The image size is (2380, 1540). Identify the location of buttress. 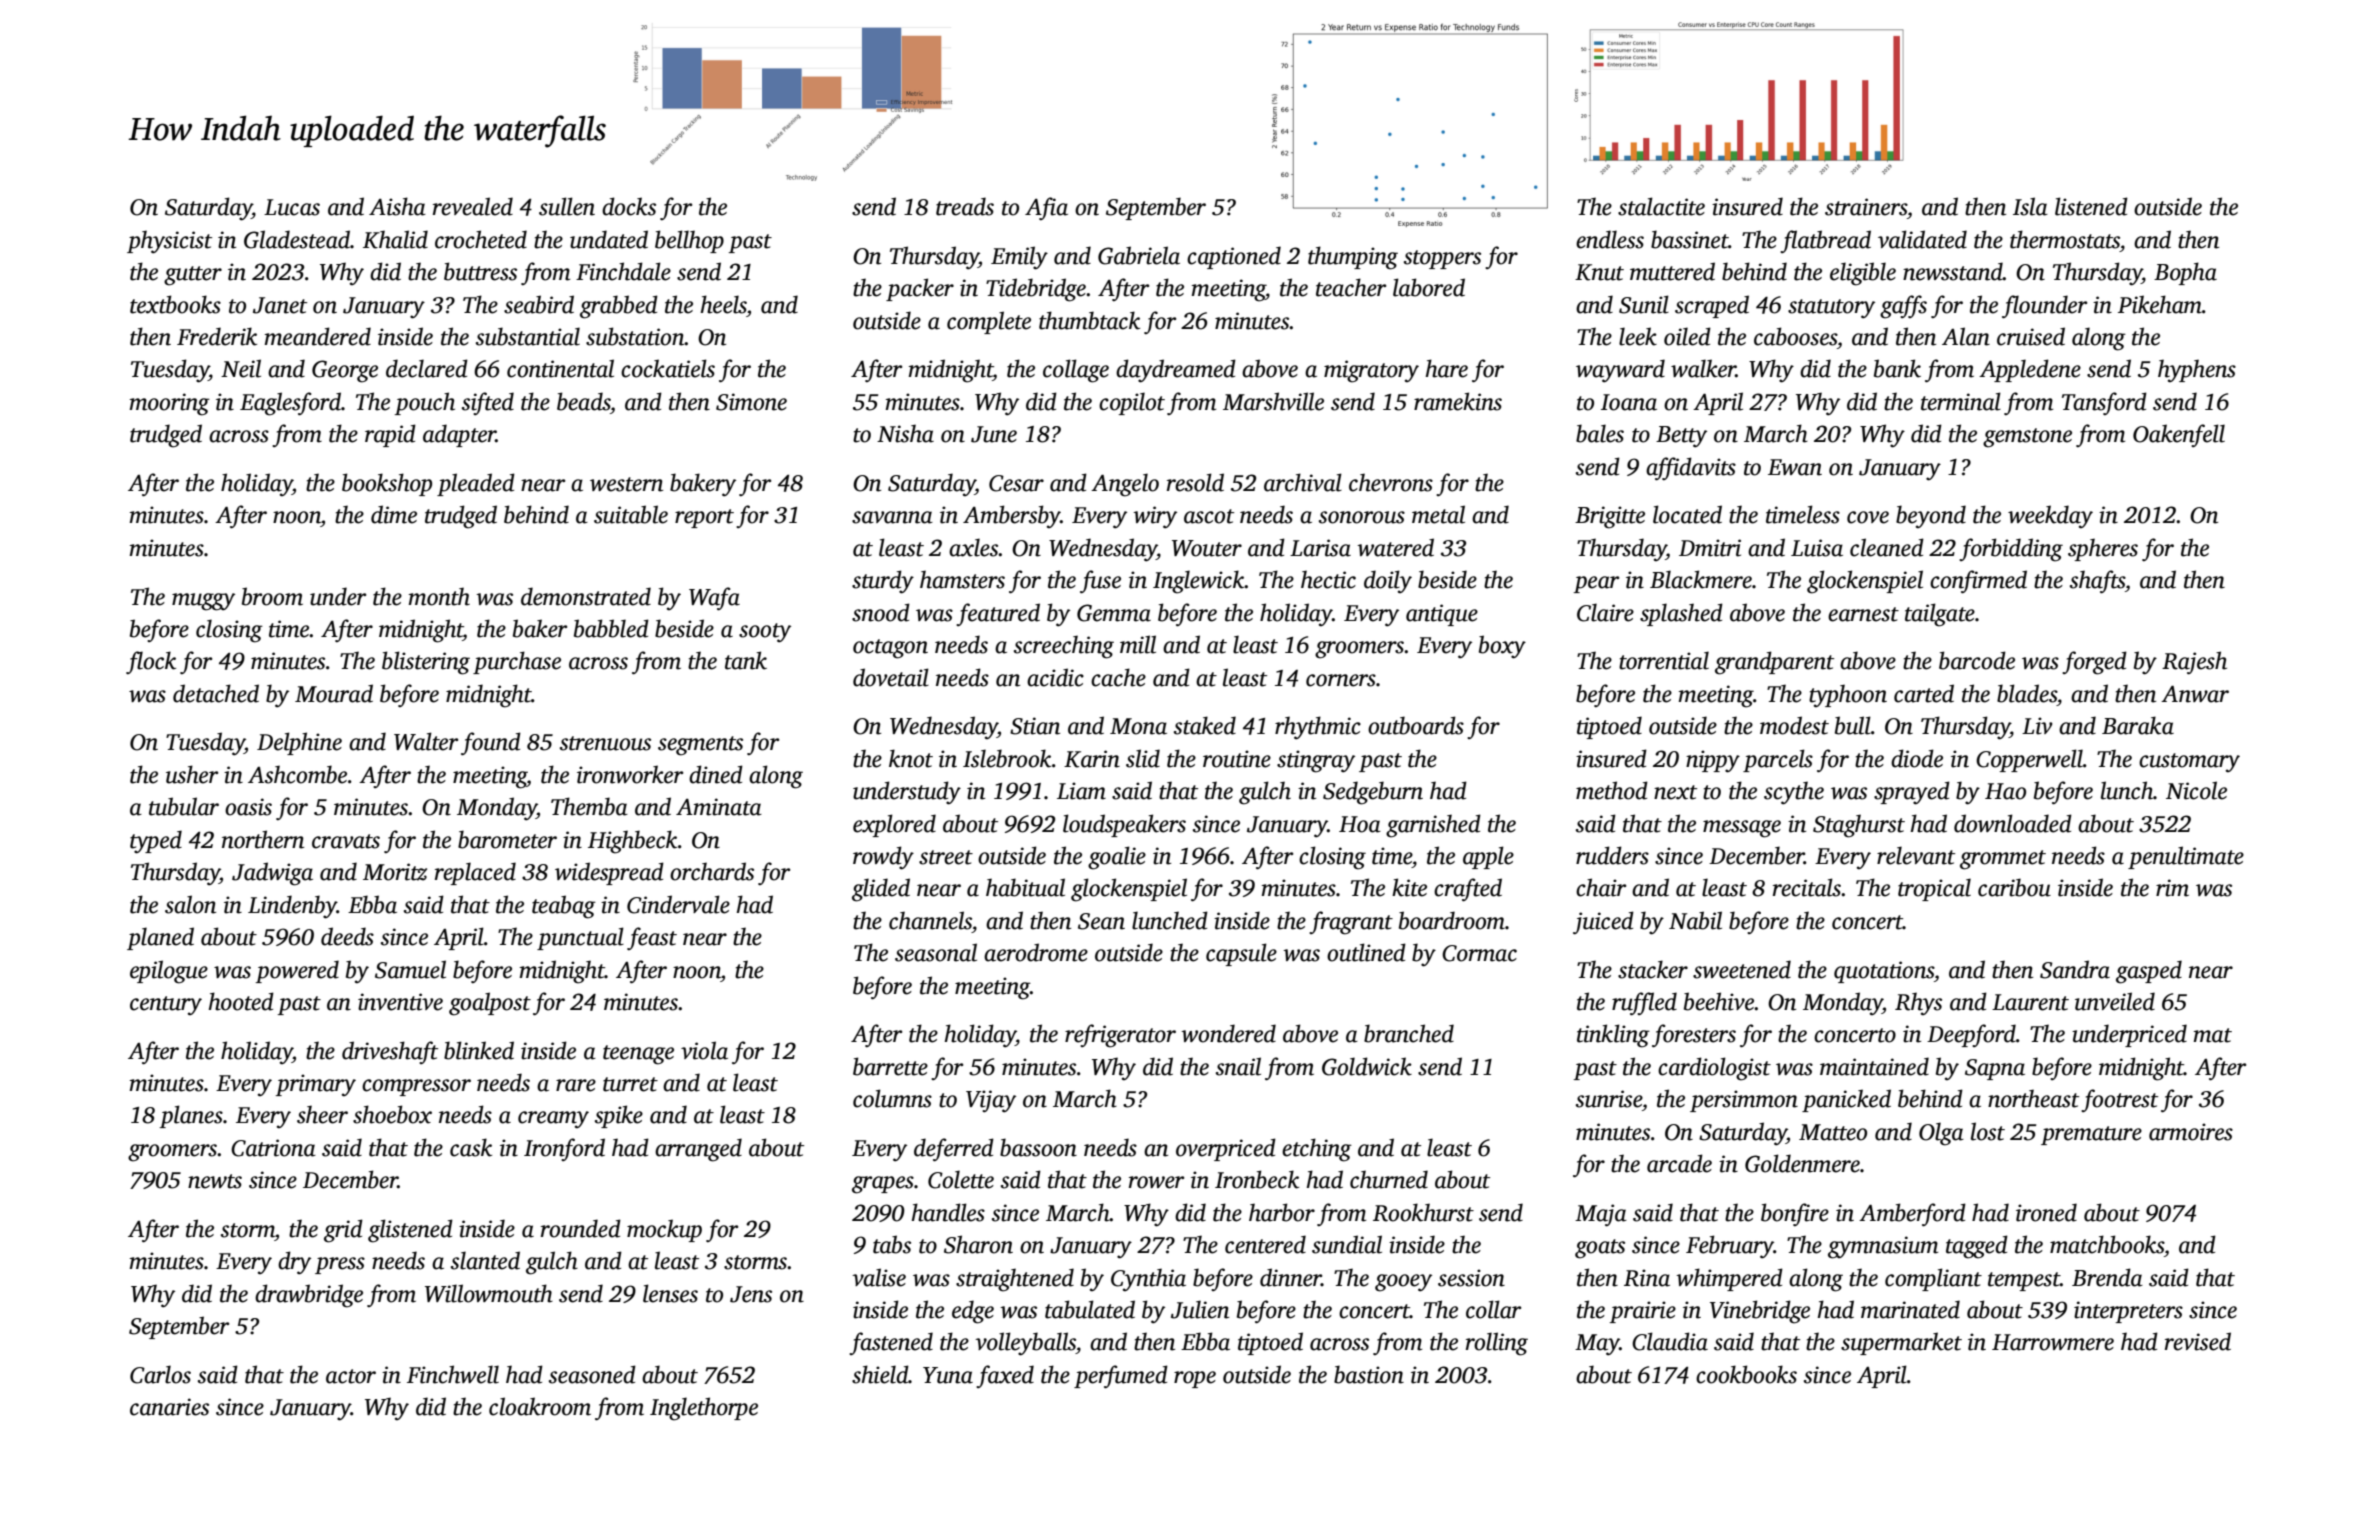
(480, 271).
